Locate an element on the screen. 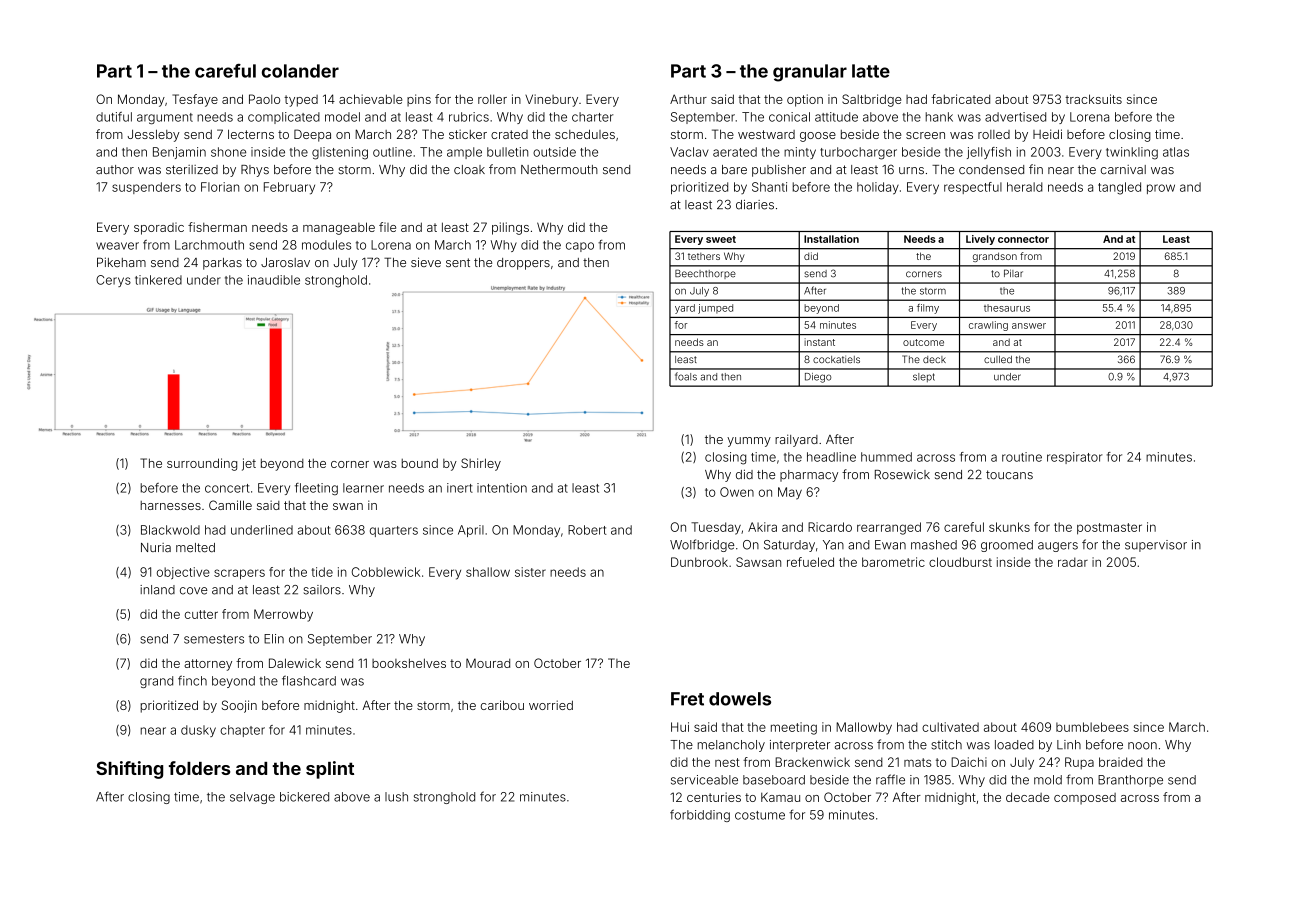 The image size is (1308, 924). radar is located at coordinates (1073, 562).
